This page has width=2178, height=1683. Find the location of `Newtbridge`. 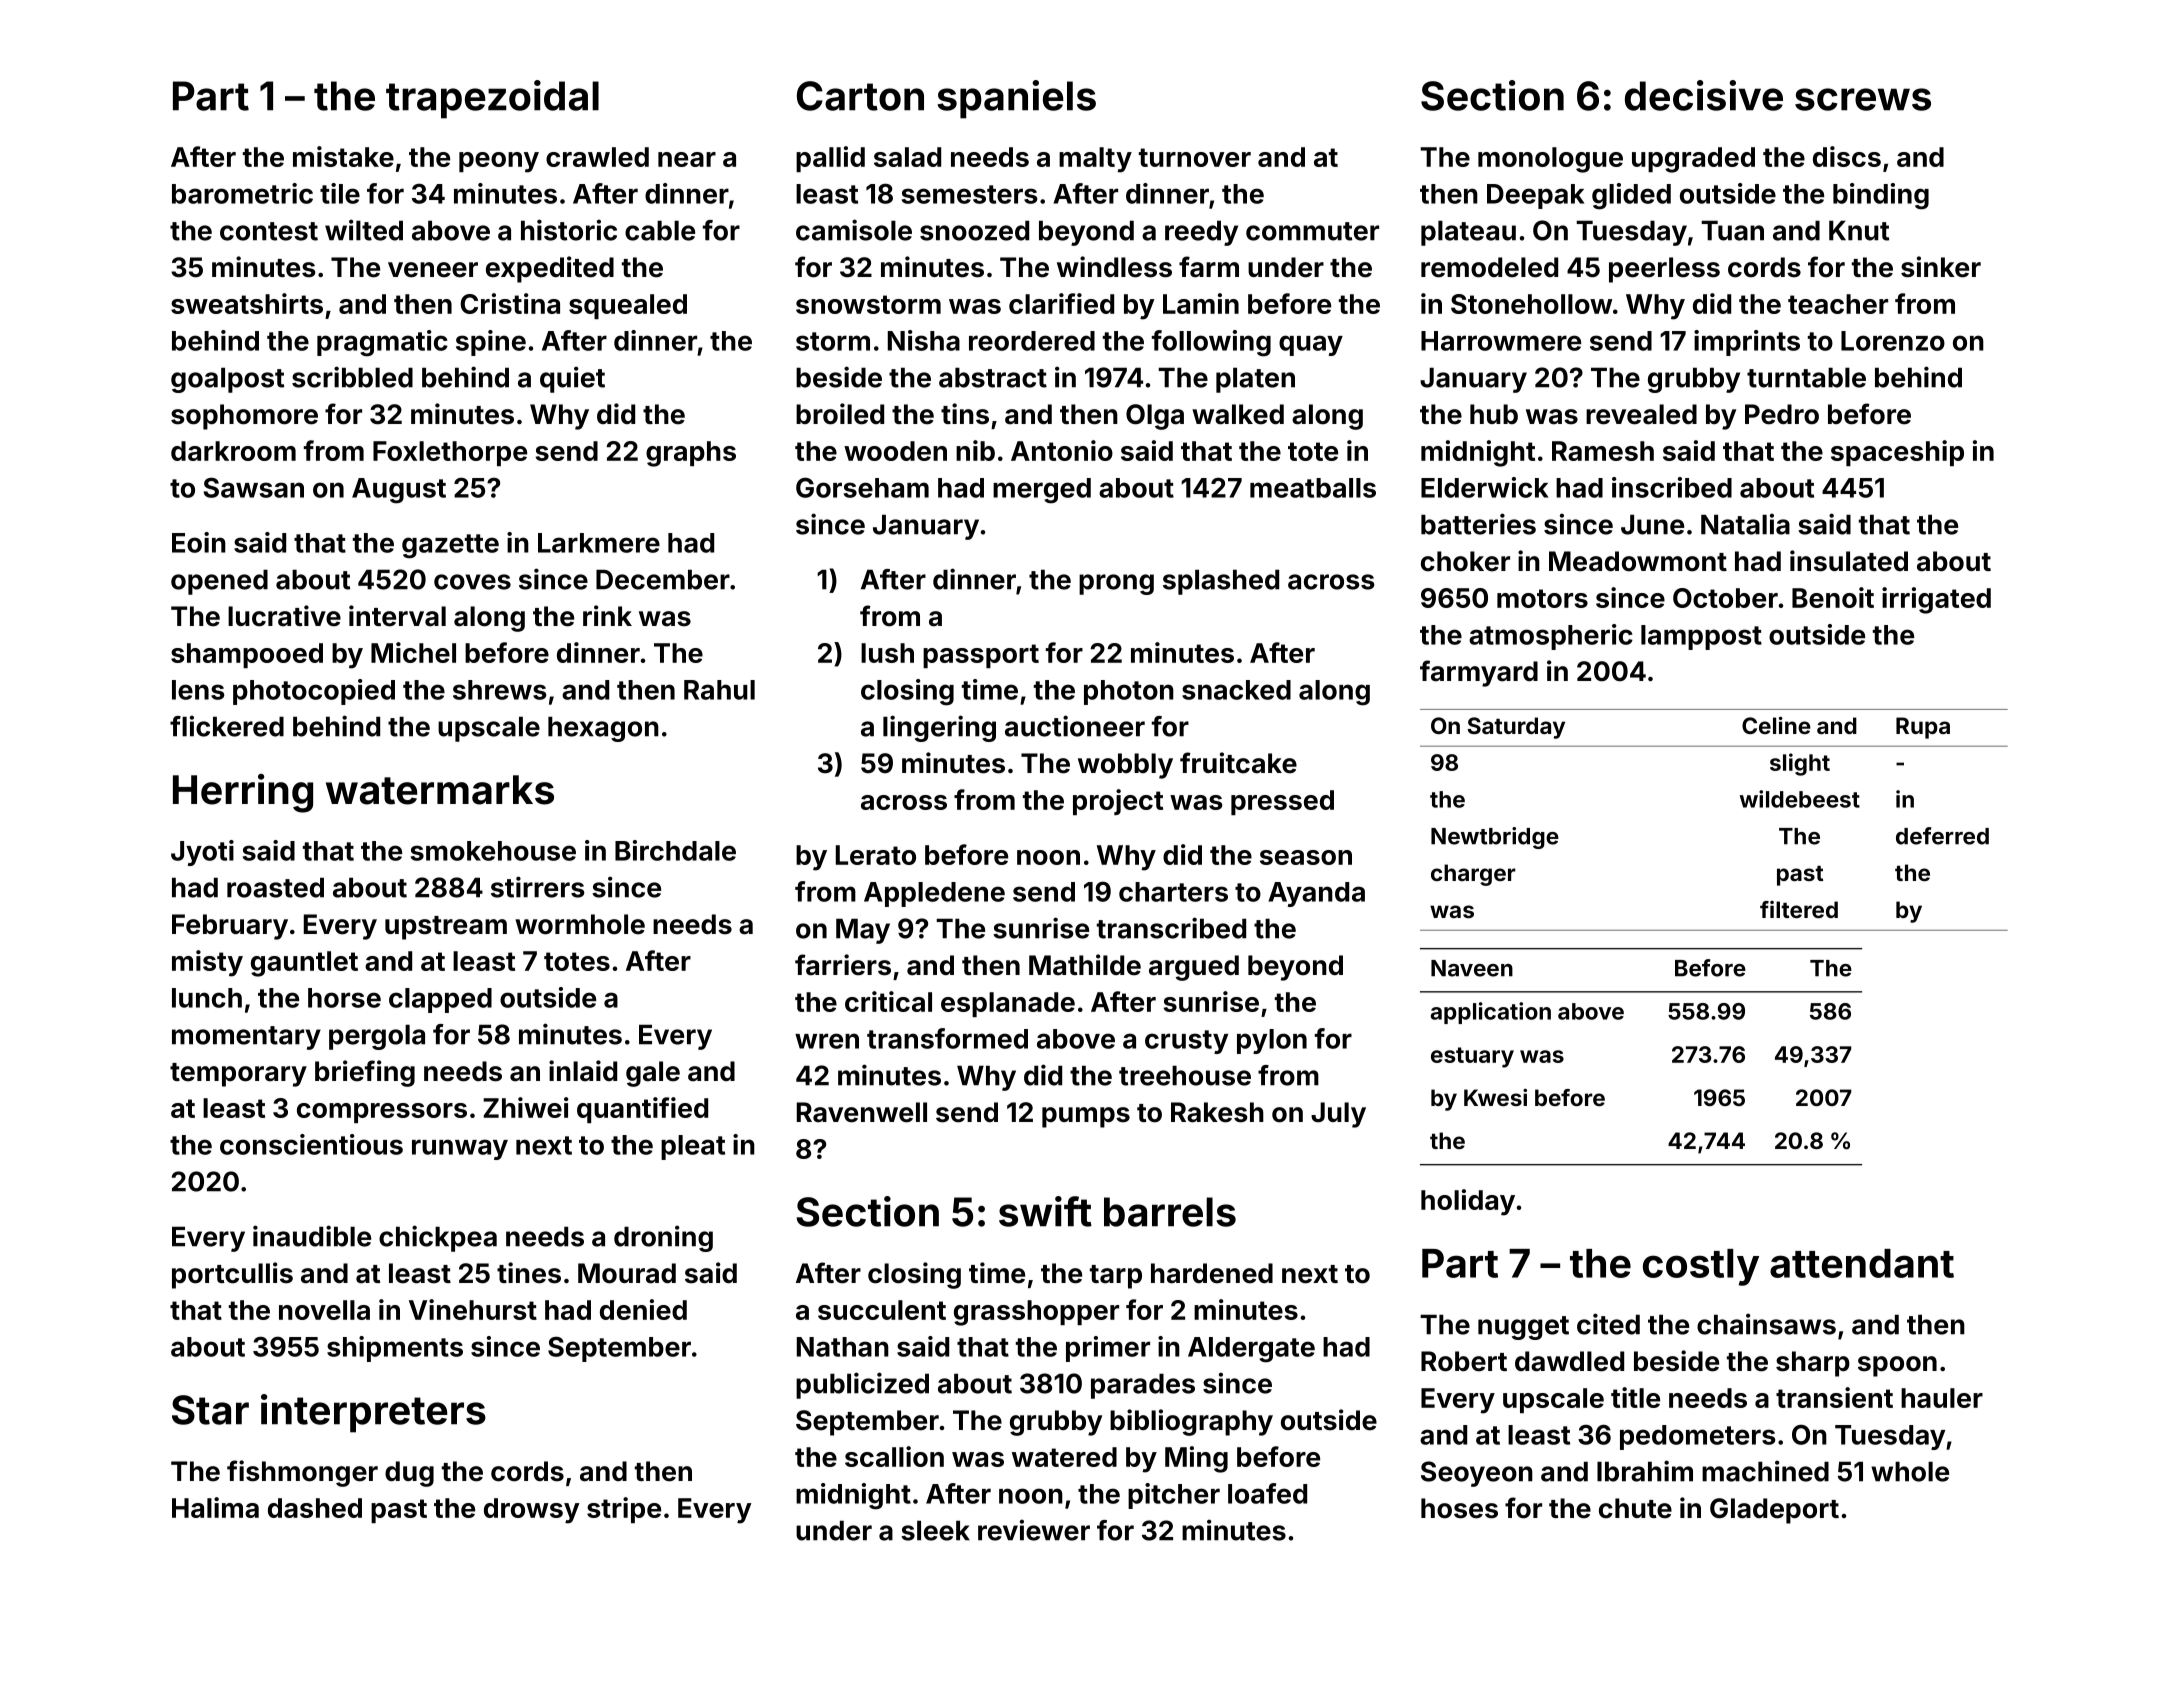

Newtbridge is located at coordinates (1495, 838).
